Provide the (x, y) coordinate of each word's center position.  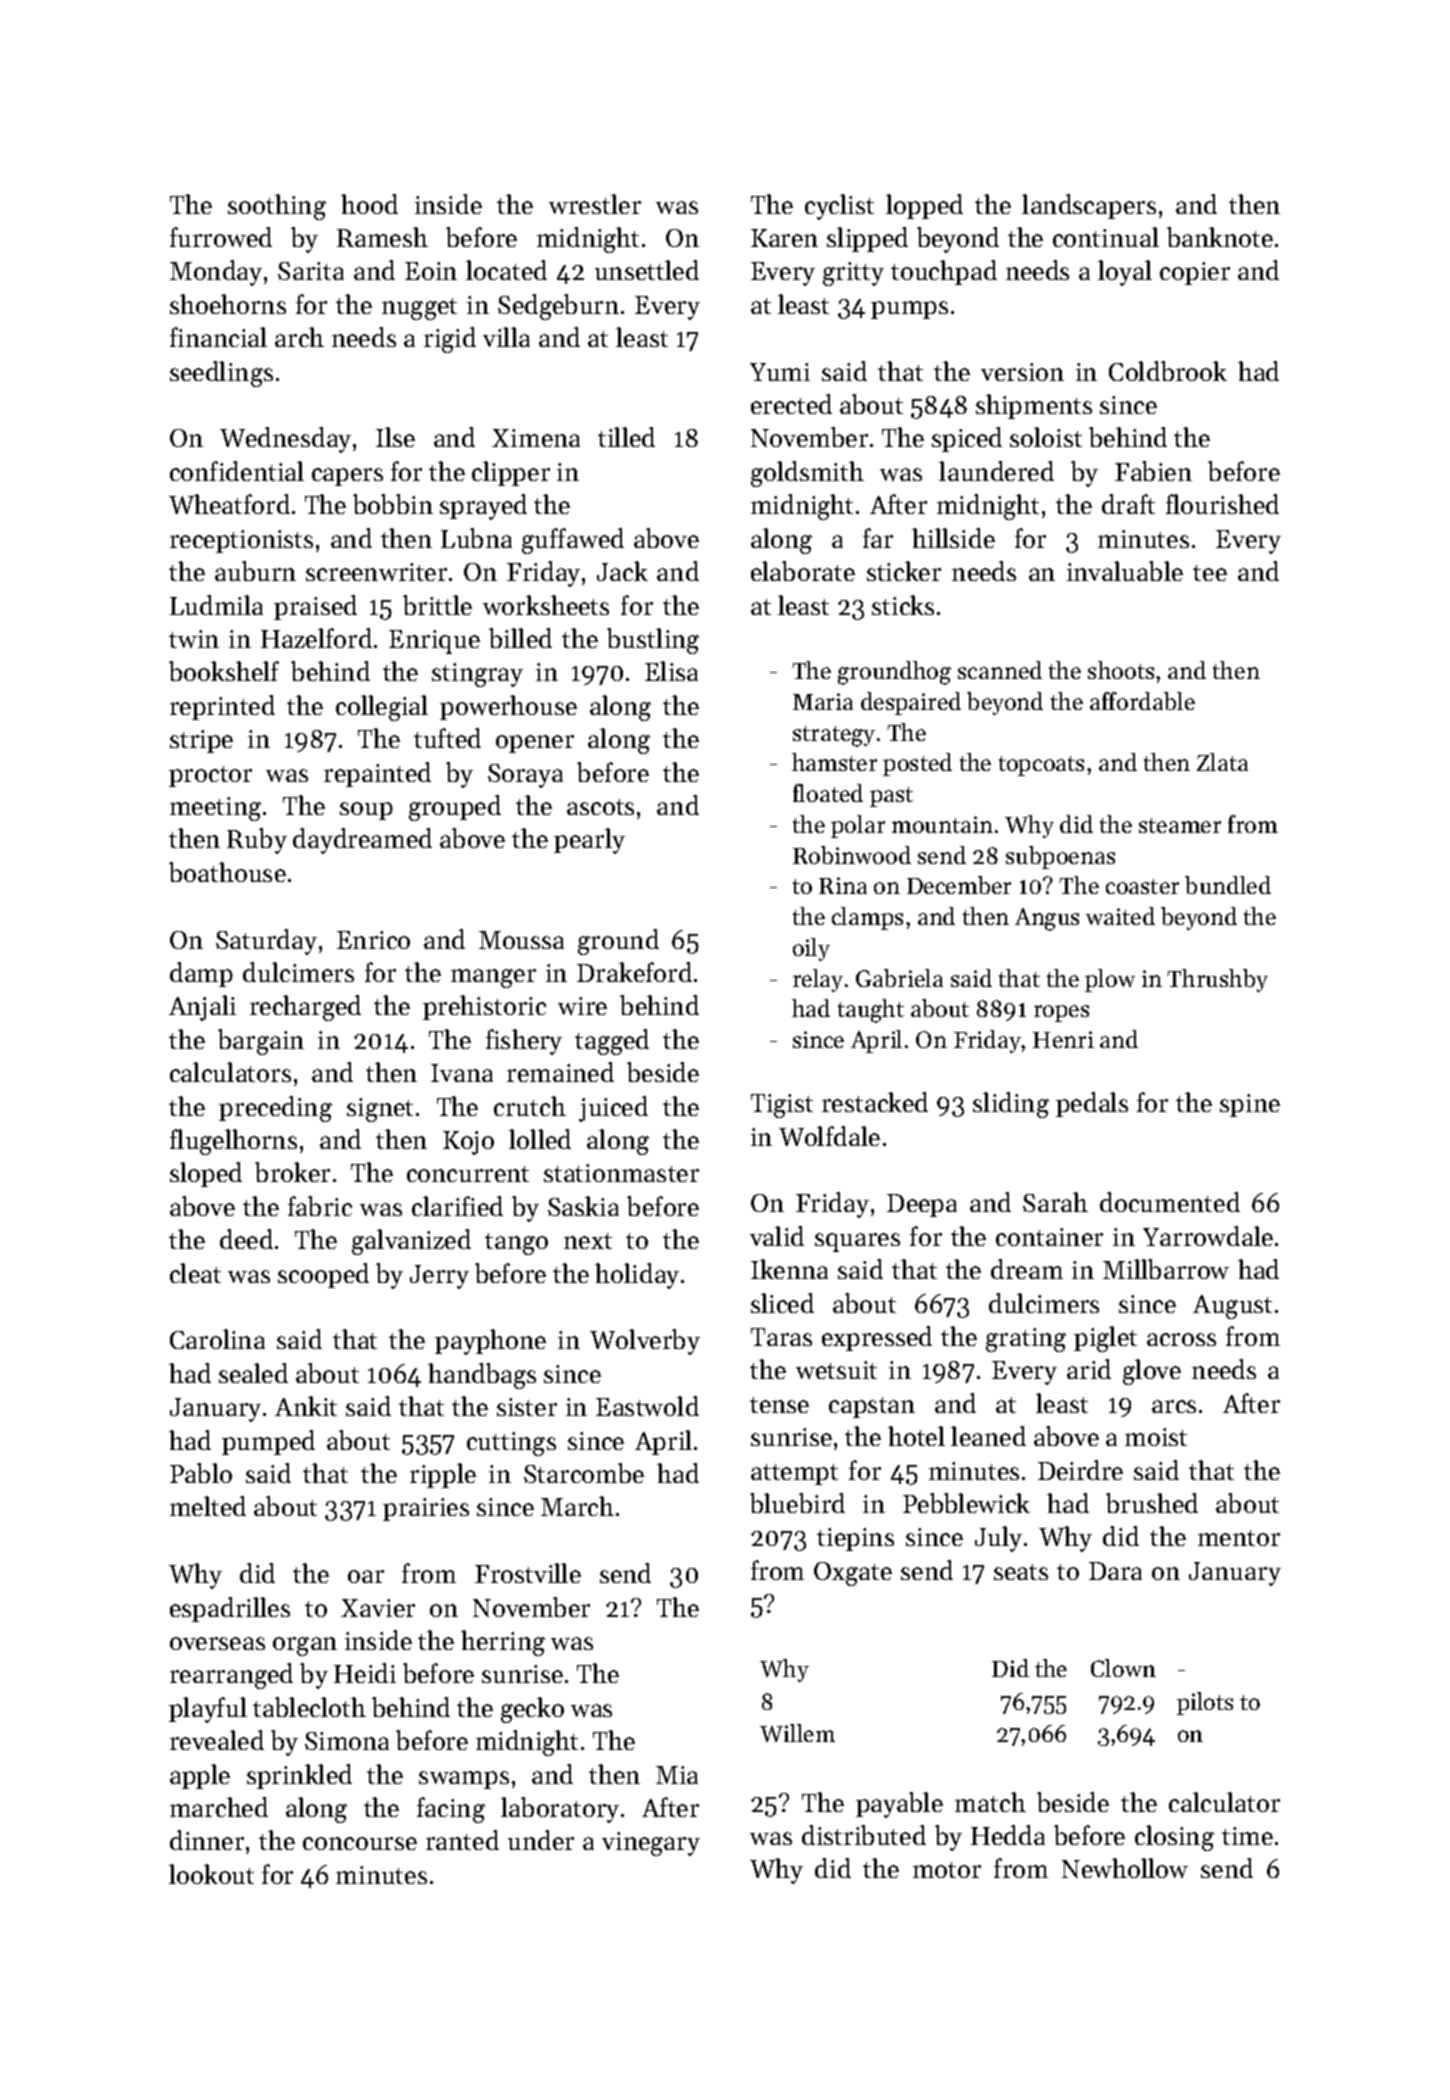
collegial (382, 708)
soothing (277, 207)
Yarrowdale (1208, 1236)
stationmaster (621, 1173)
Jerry (439, 1277)
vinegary (651, 1844)
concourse (360, 1843)
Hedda (1008, 1835)
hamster (834, 762)
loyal (1125, 273)
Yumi (780, 372)
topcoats (1041, 766)
